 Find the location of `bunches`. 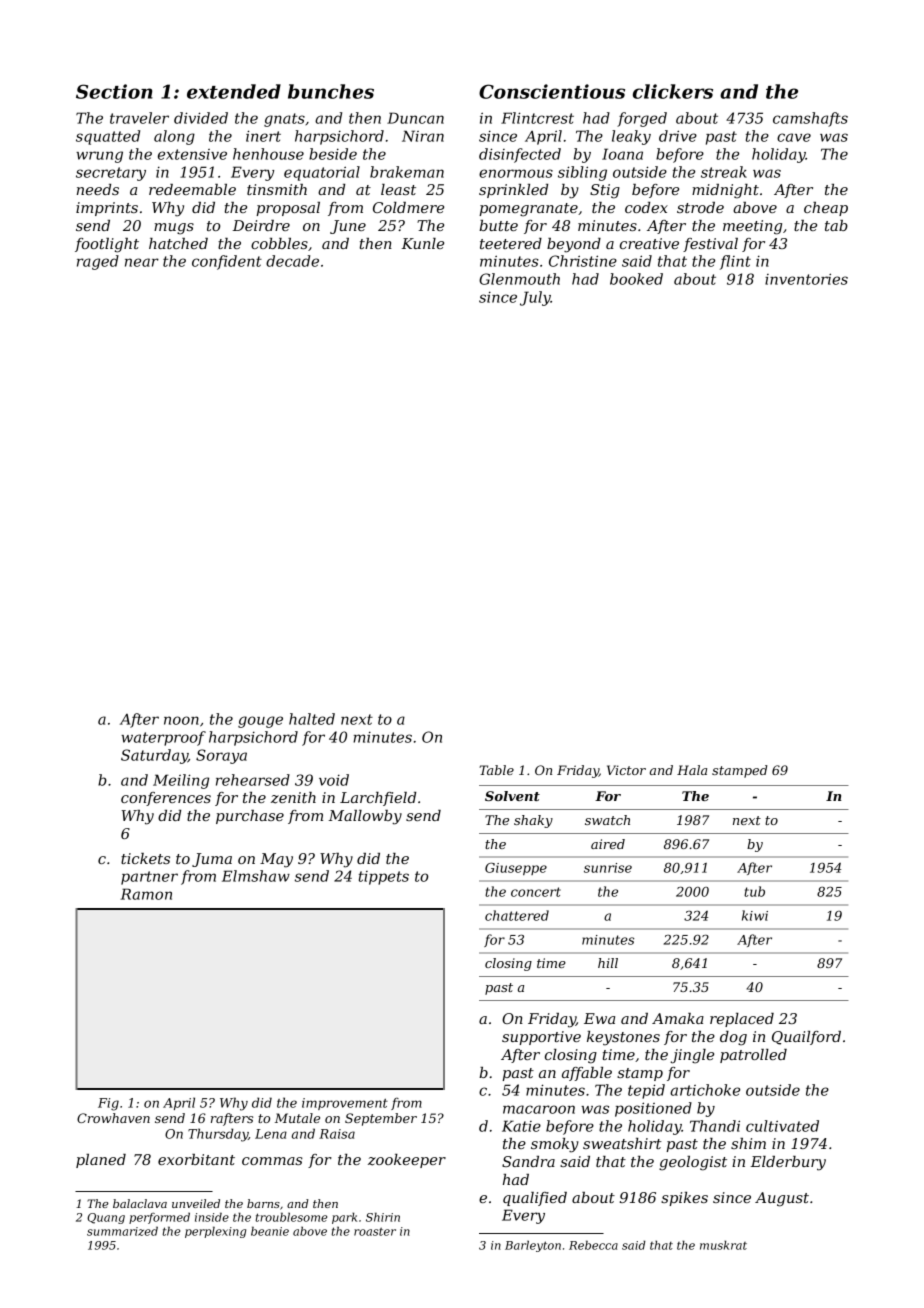

bunches is located at coordinates (331, 91).
